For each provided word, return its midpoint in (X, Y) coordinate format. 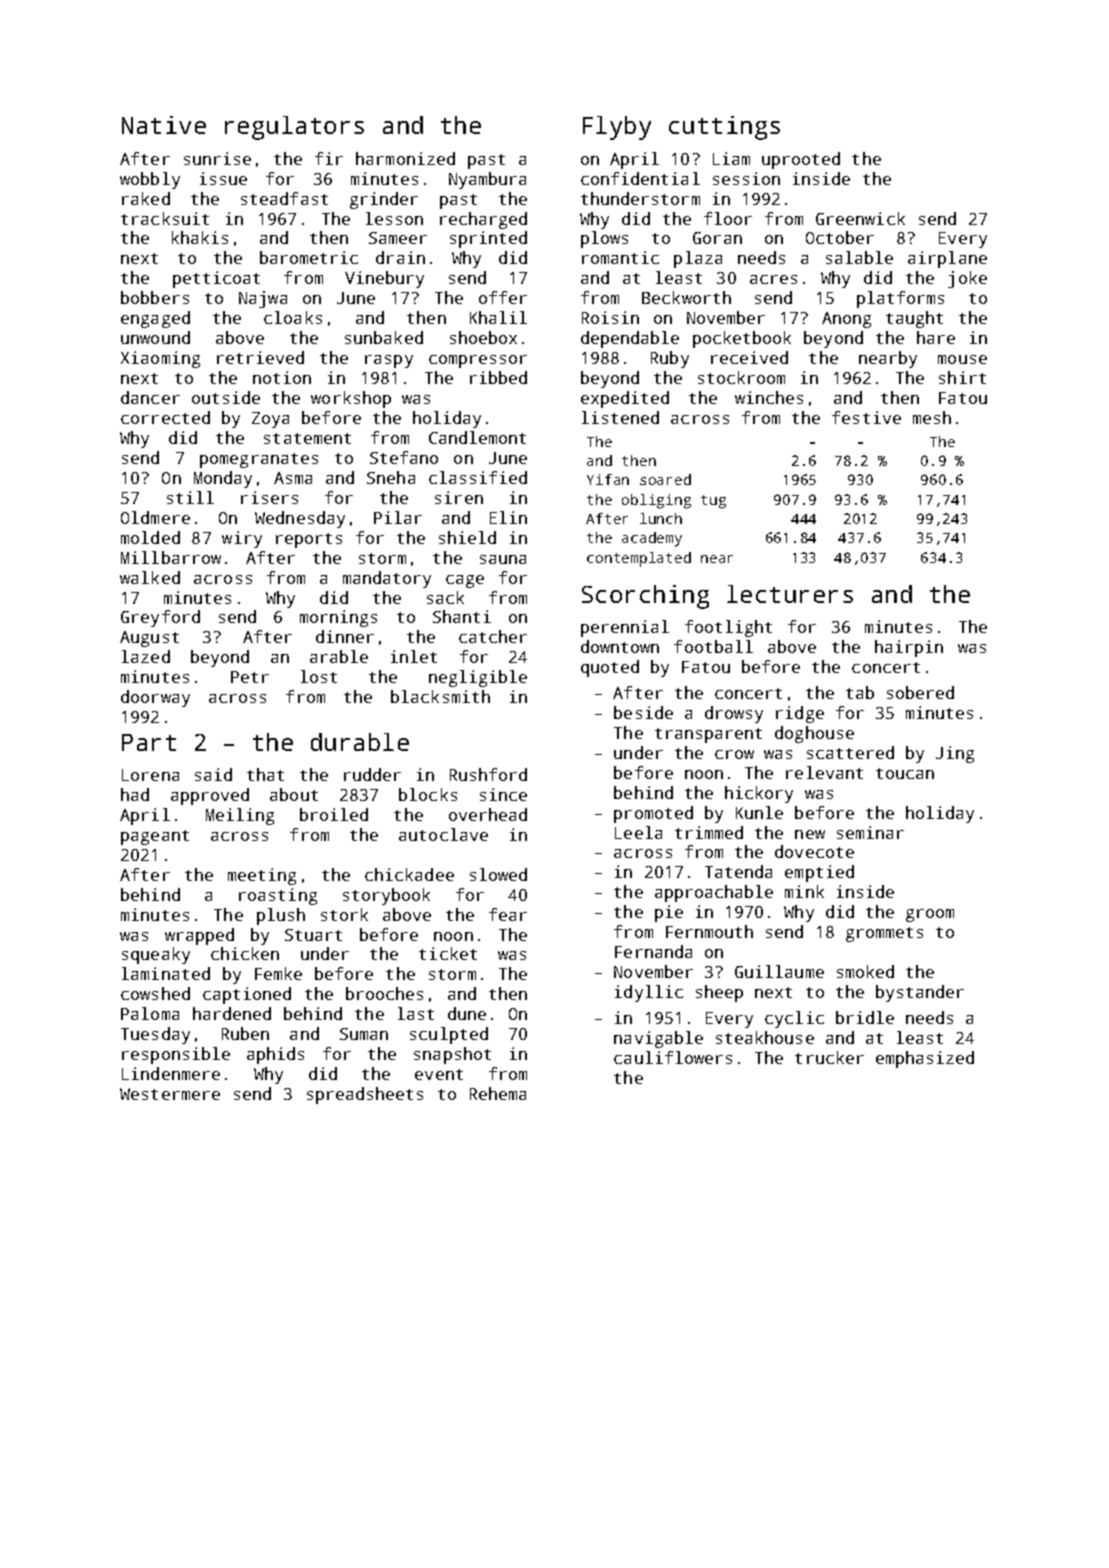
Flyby (617, 128)
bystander (920, 993)
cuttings (724, 128)
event (439, 1074)
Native (164, 125)
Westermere (170, 1094)
